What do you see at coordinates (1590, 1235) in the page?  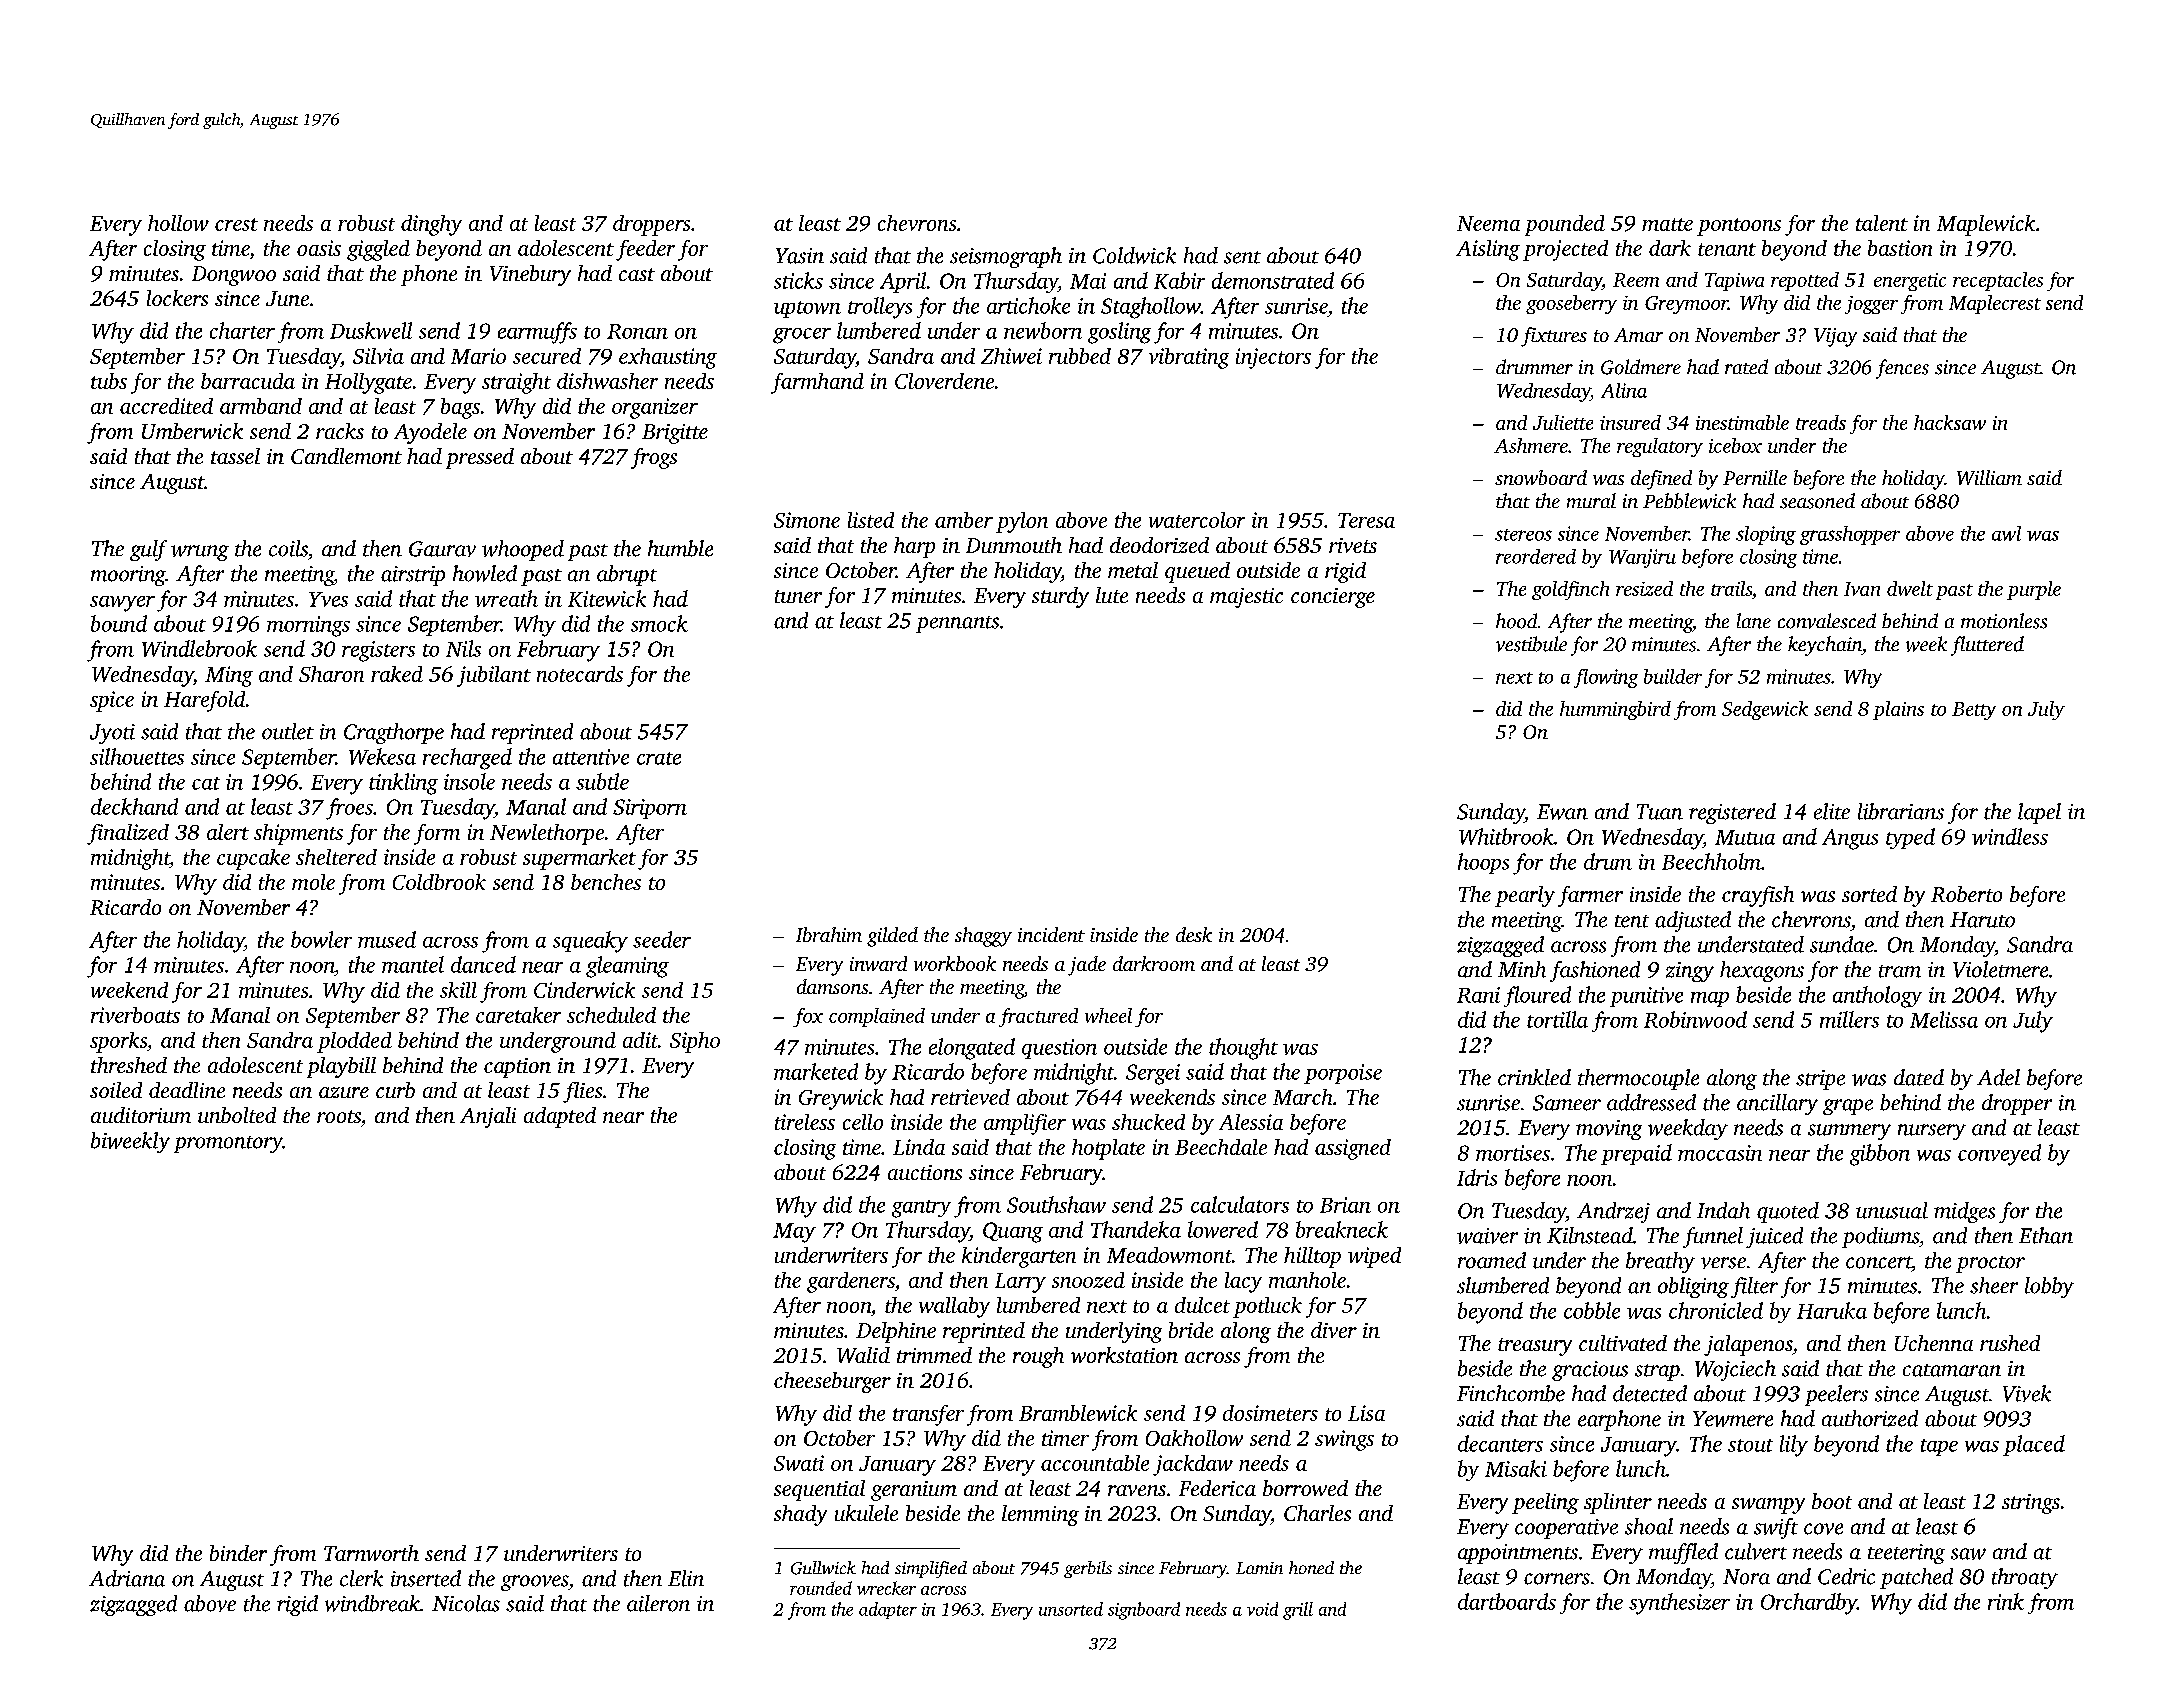 I see `Kilnstead` at bounding box center [1590, 1235].
